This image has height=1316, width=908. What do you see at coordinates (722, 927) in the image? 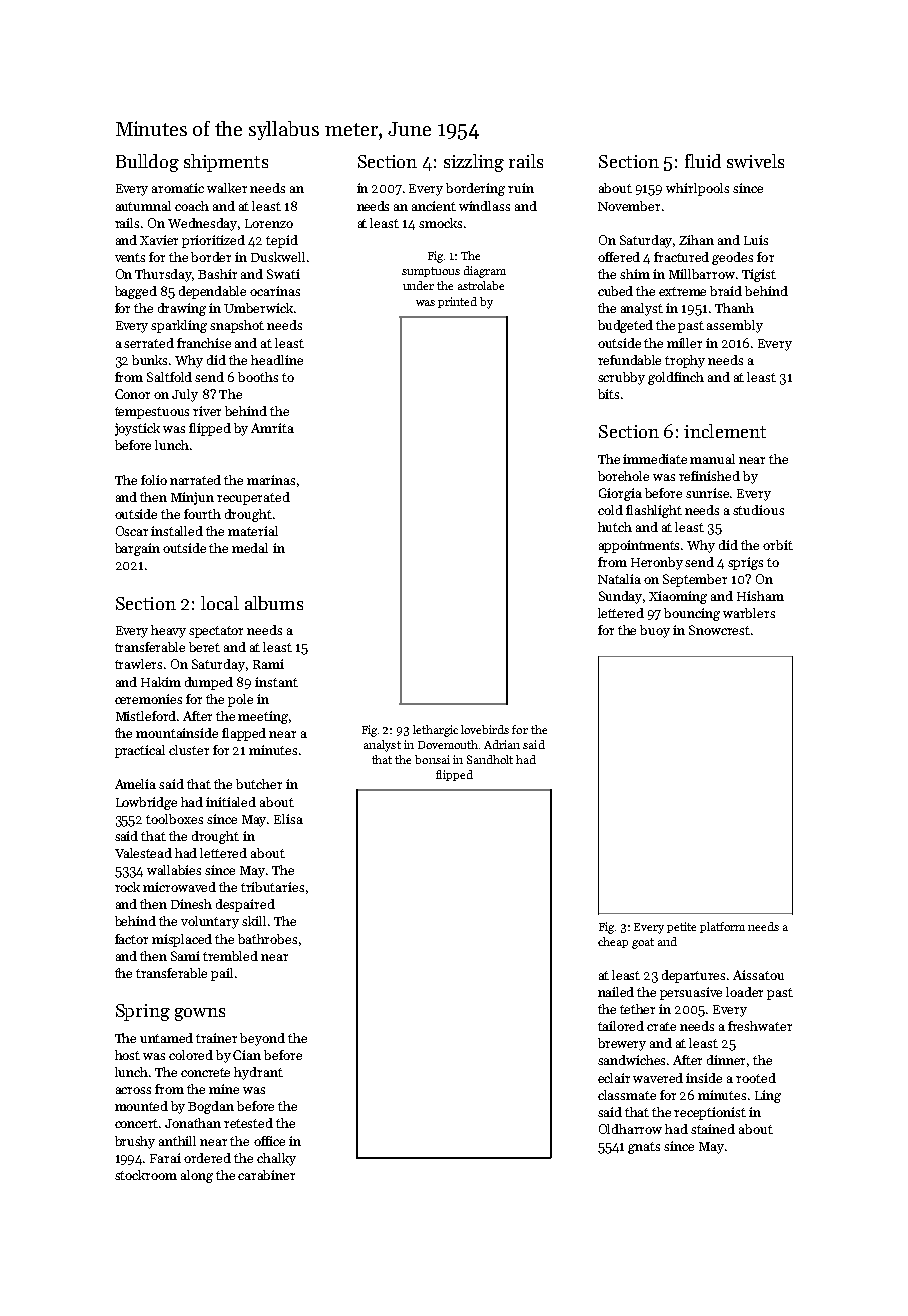
I see `platform` at bounding box center [722, 927].
